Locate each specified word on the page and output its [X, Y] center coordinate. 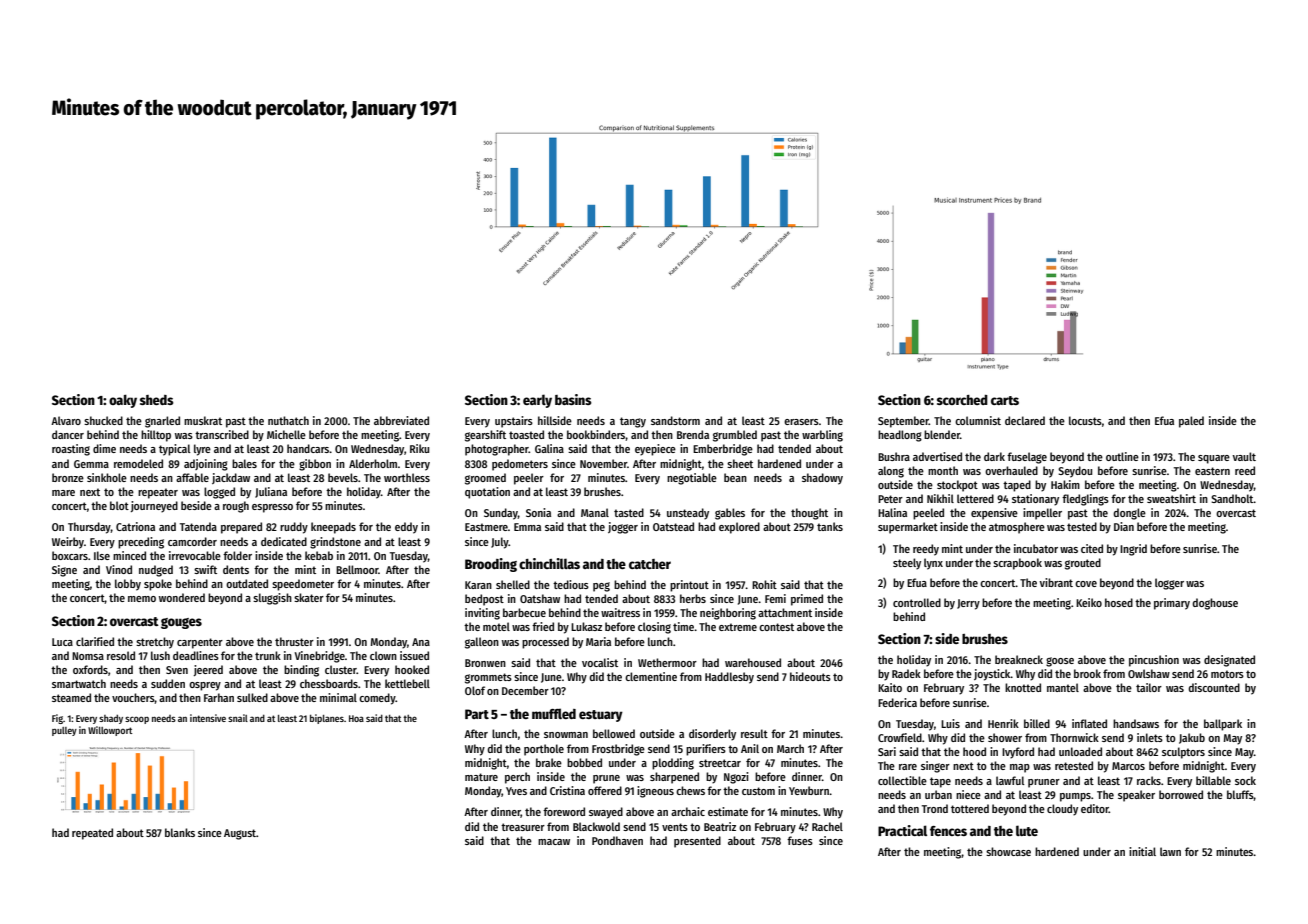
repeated [92, 834]
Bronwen [485, 663]
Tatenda [198, 526]
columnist [978, 420]
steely [907, 564]
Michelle [286, 434]
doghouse [1215, 604]
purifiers [706, 750]
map [1020, 768]
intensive [208, 718]
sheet [740, 463]
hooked [412, 669]
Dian [1124, 526]
